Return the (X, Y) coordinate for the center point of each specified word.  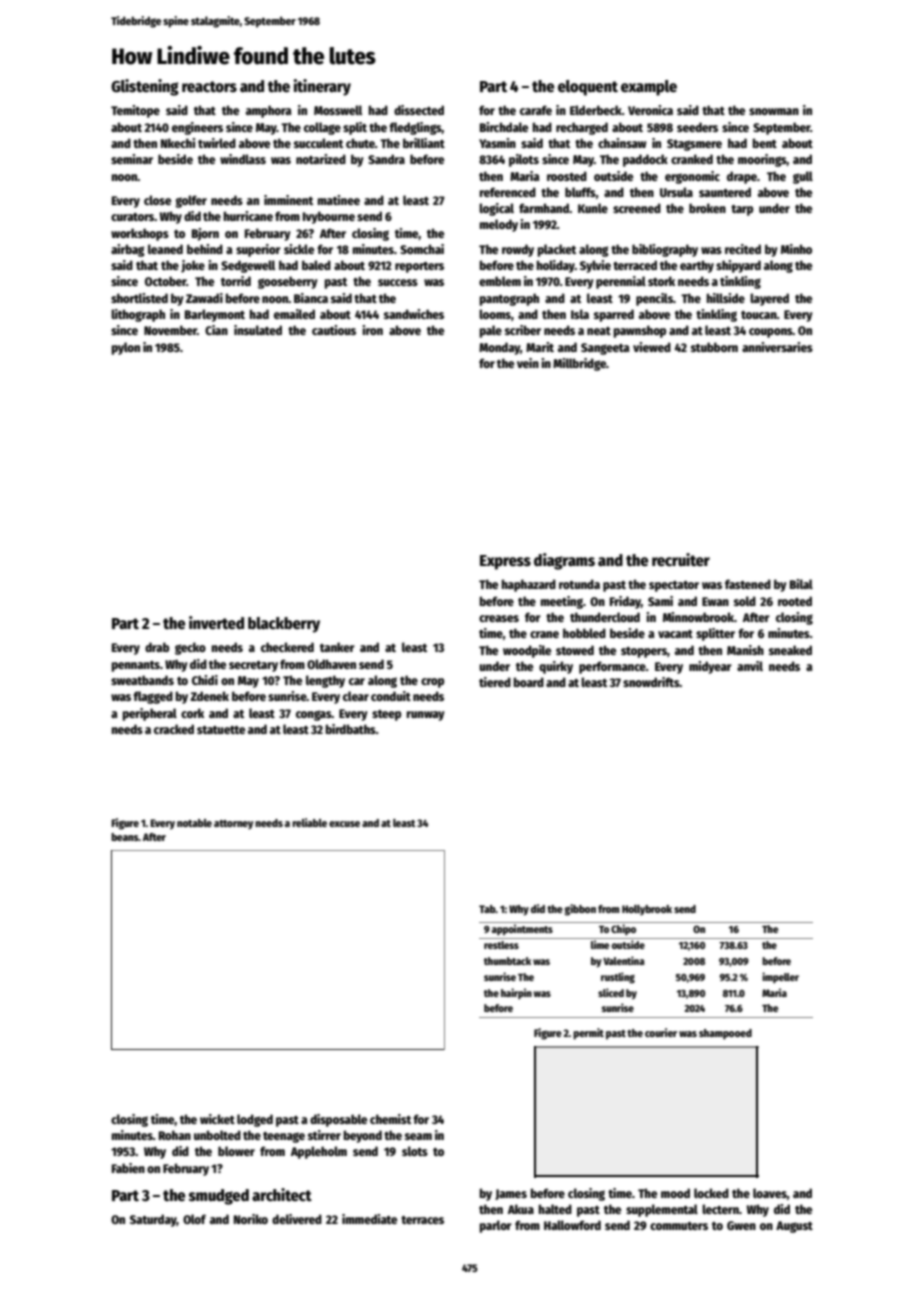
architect (282, 1194)
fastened (748, 584)
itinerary (322, 87)
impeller (780, 977)
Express (505, 562)
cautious (334, 330)
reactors (209, 86)
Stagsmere (694, 145)
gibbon (580, 910)
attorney (233, 825)
